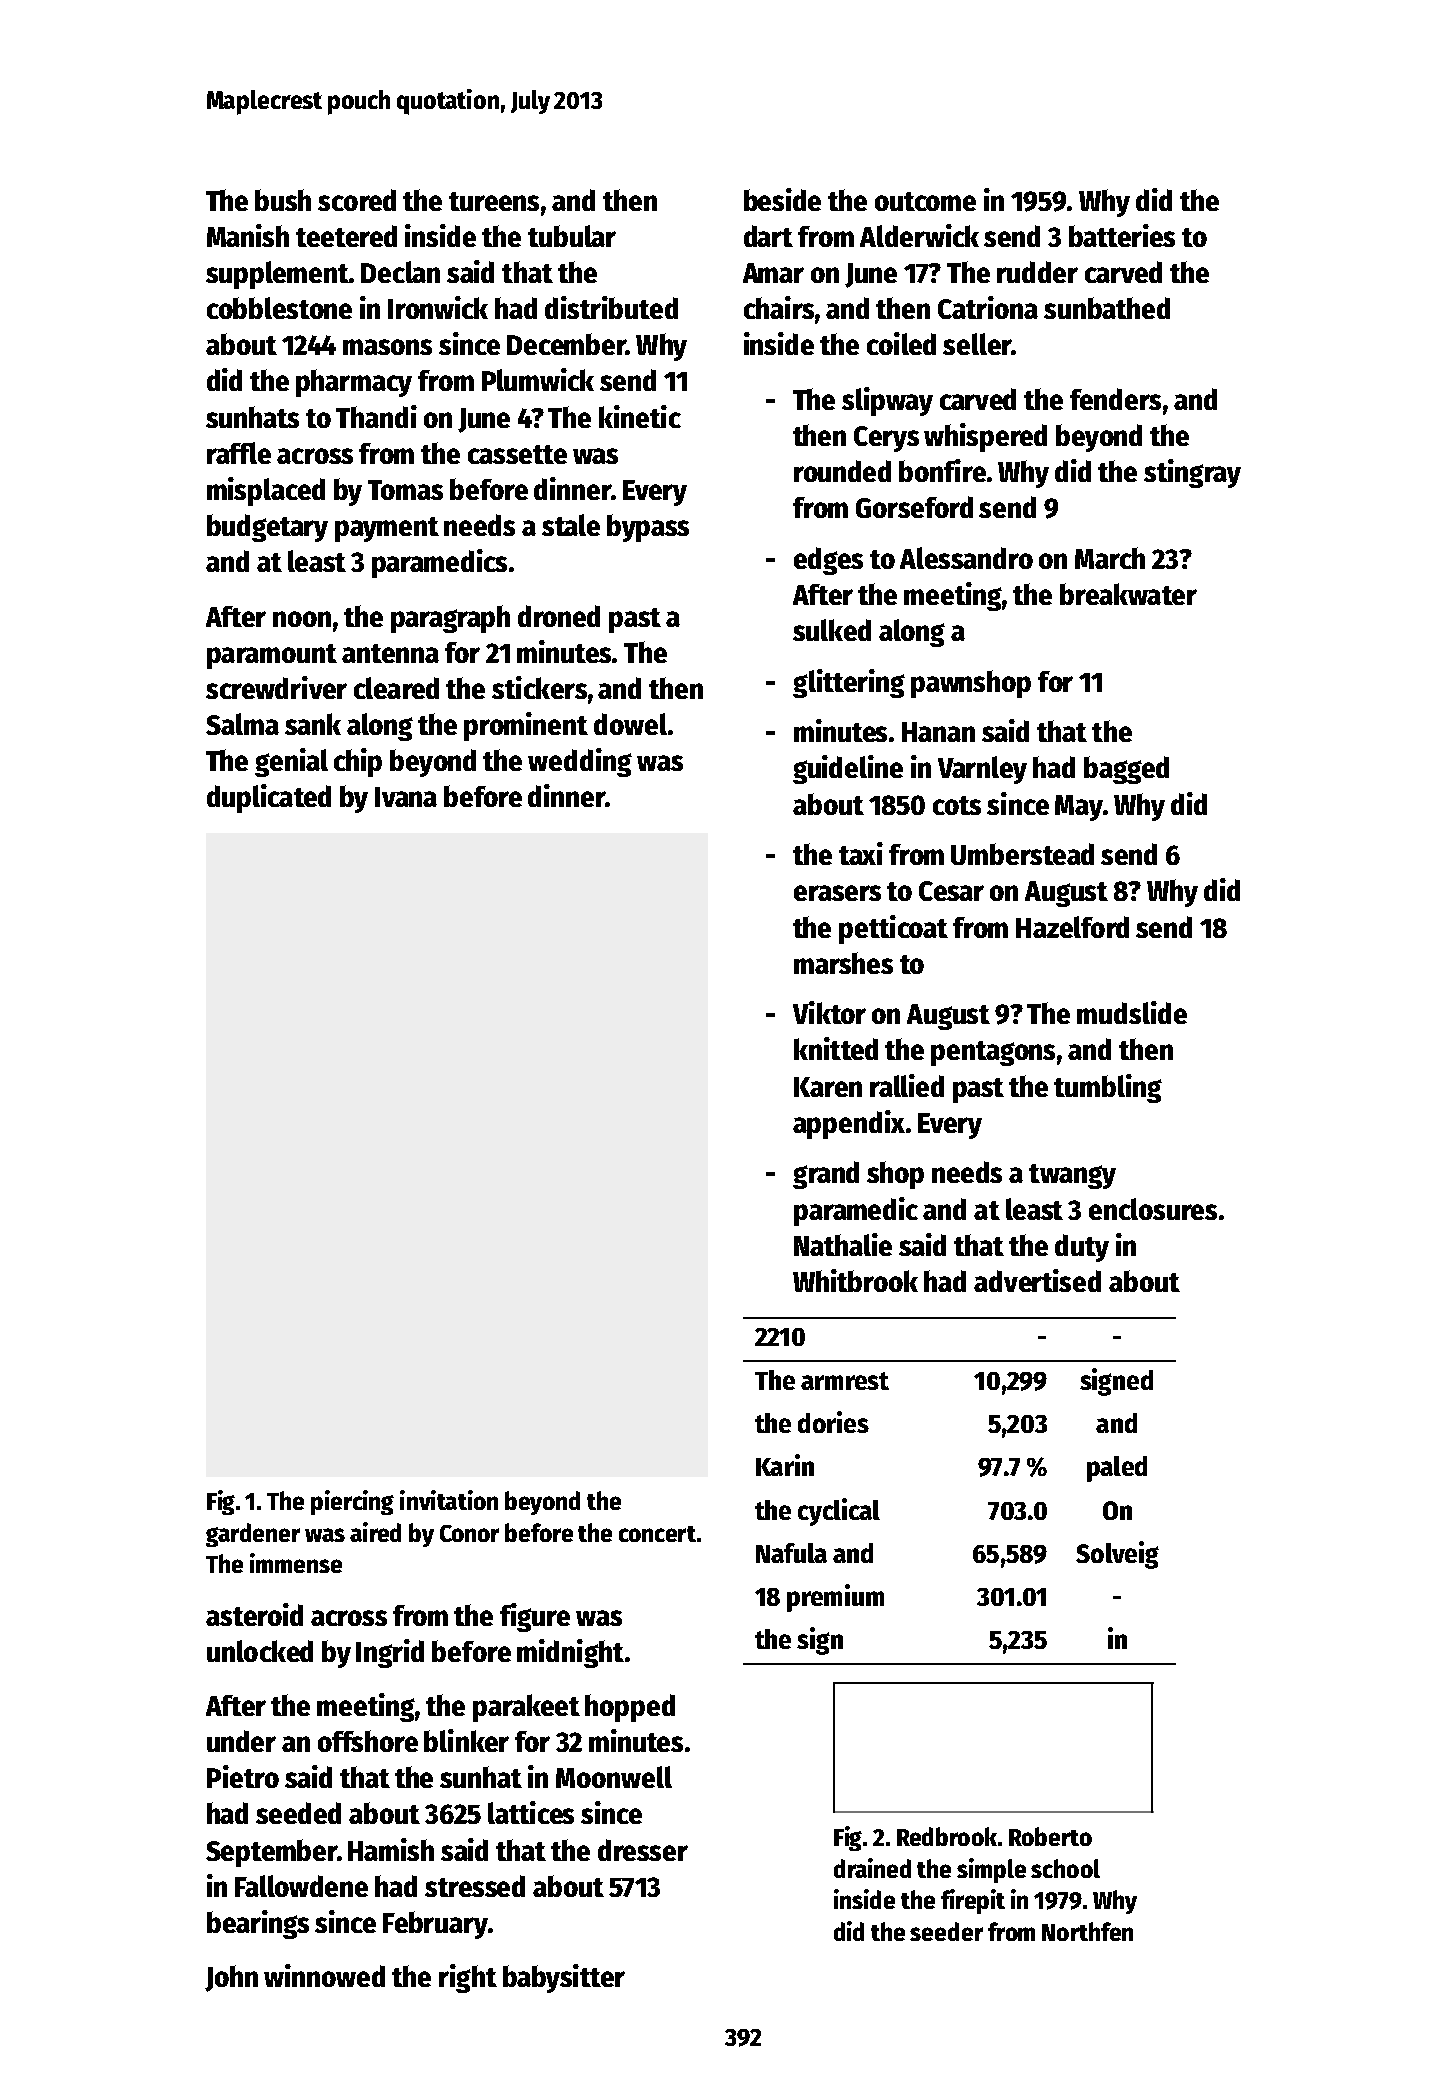 This image has width=1450, height=2100. What do you see at coordinates (368, 1741) in the image?
I see `offshore` at bounding box center [368, 1741].
